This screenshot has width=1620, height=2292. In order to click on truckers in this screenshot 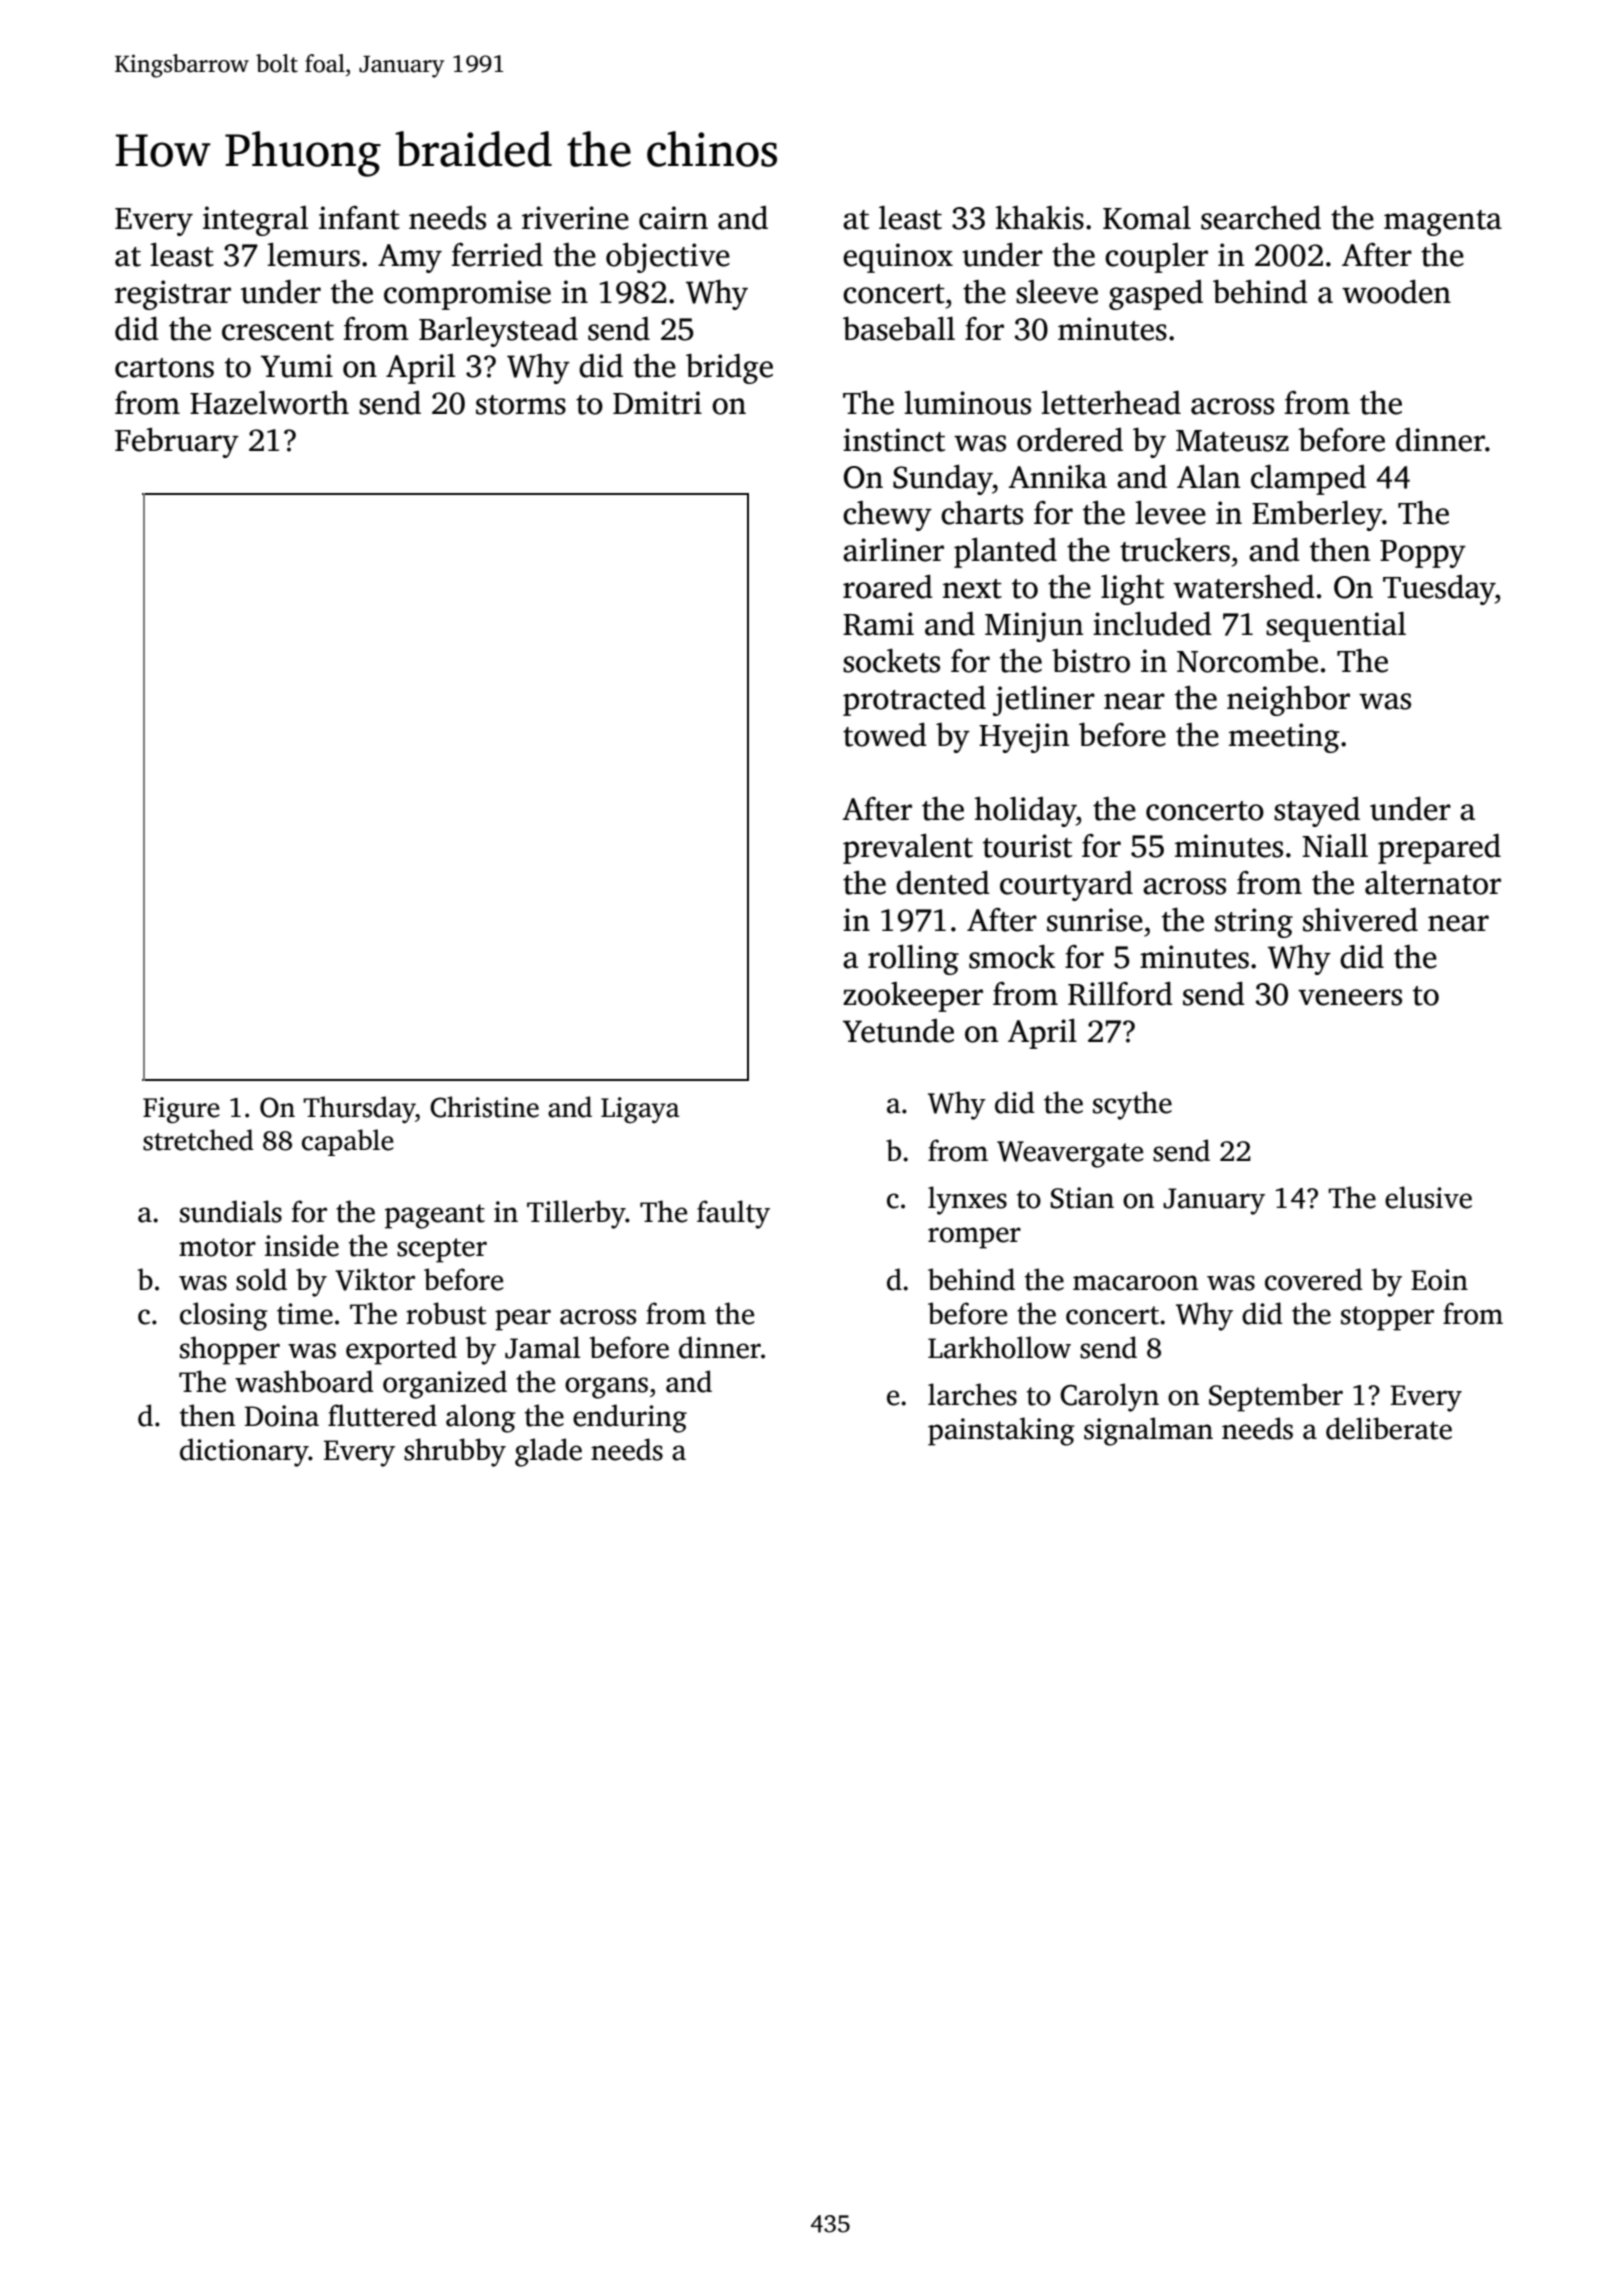, I will do `click(1175, 550)`.
